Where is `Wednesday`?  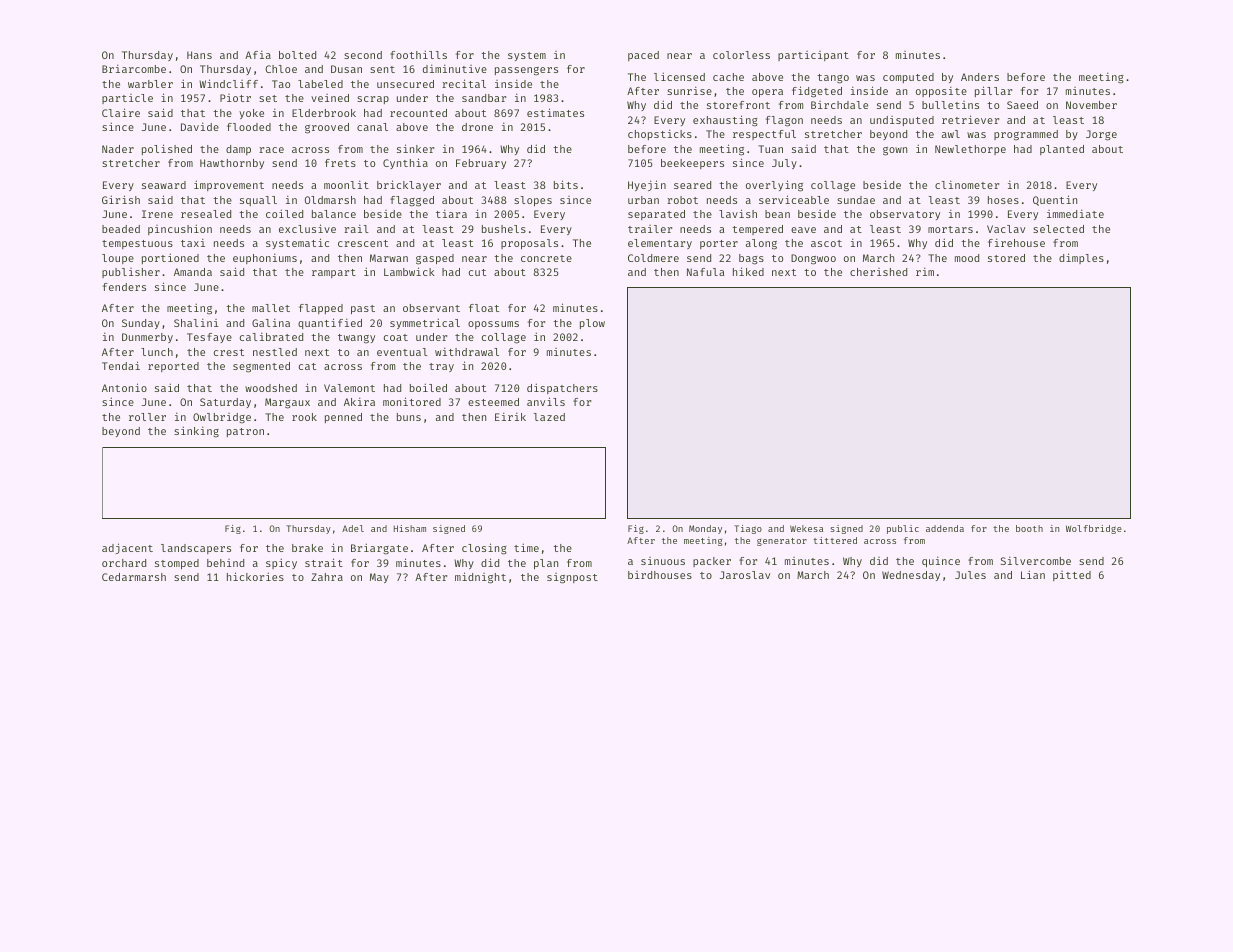
Wednesday is located at coordinates (911, 576).
